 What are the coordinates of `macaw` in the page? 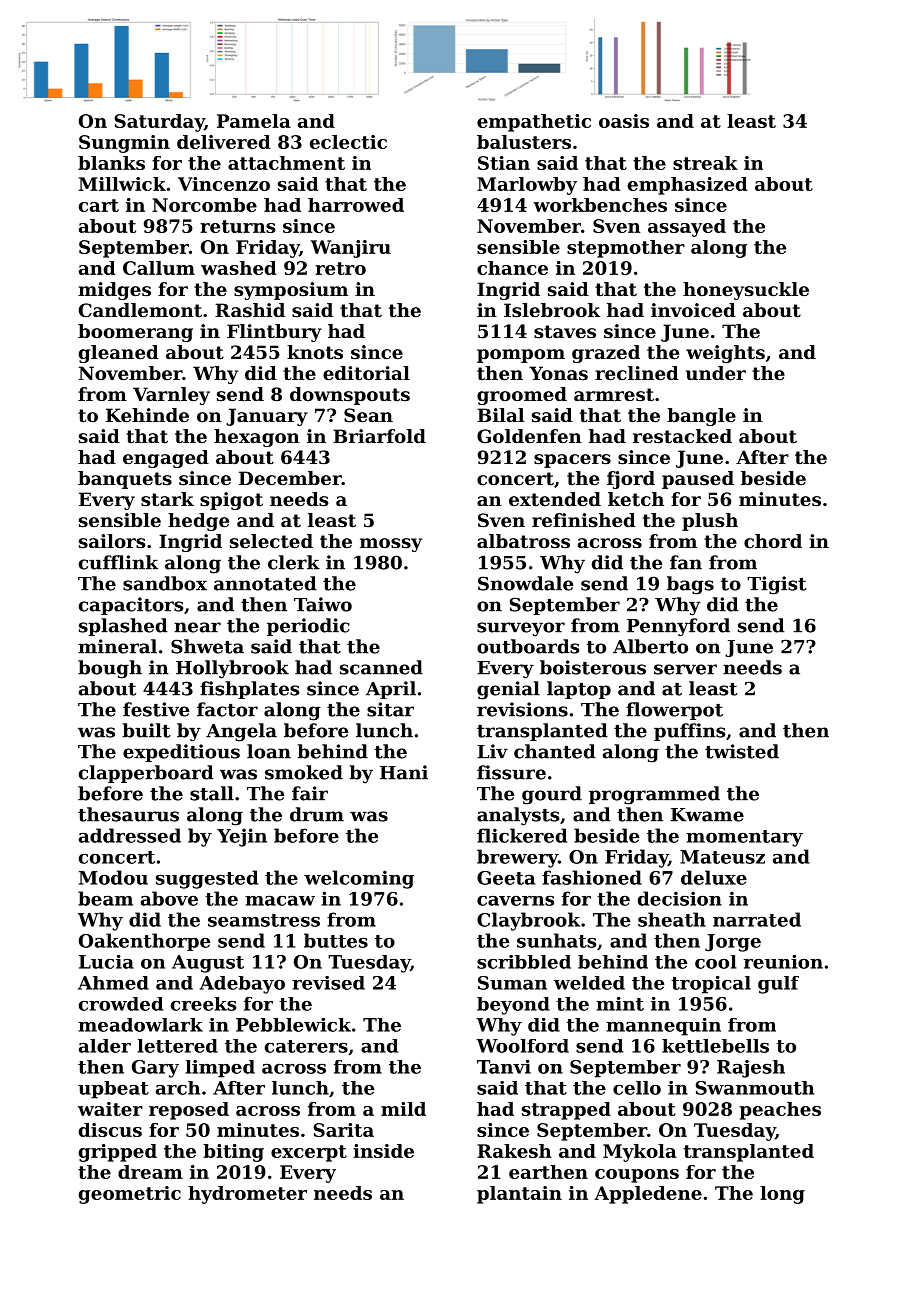 It's located at (280, 901).
